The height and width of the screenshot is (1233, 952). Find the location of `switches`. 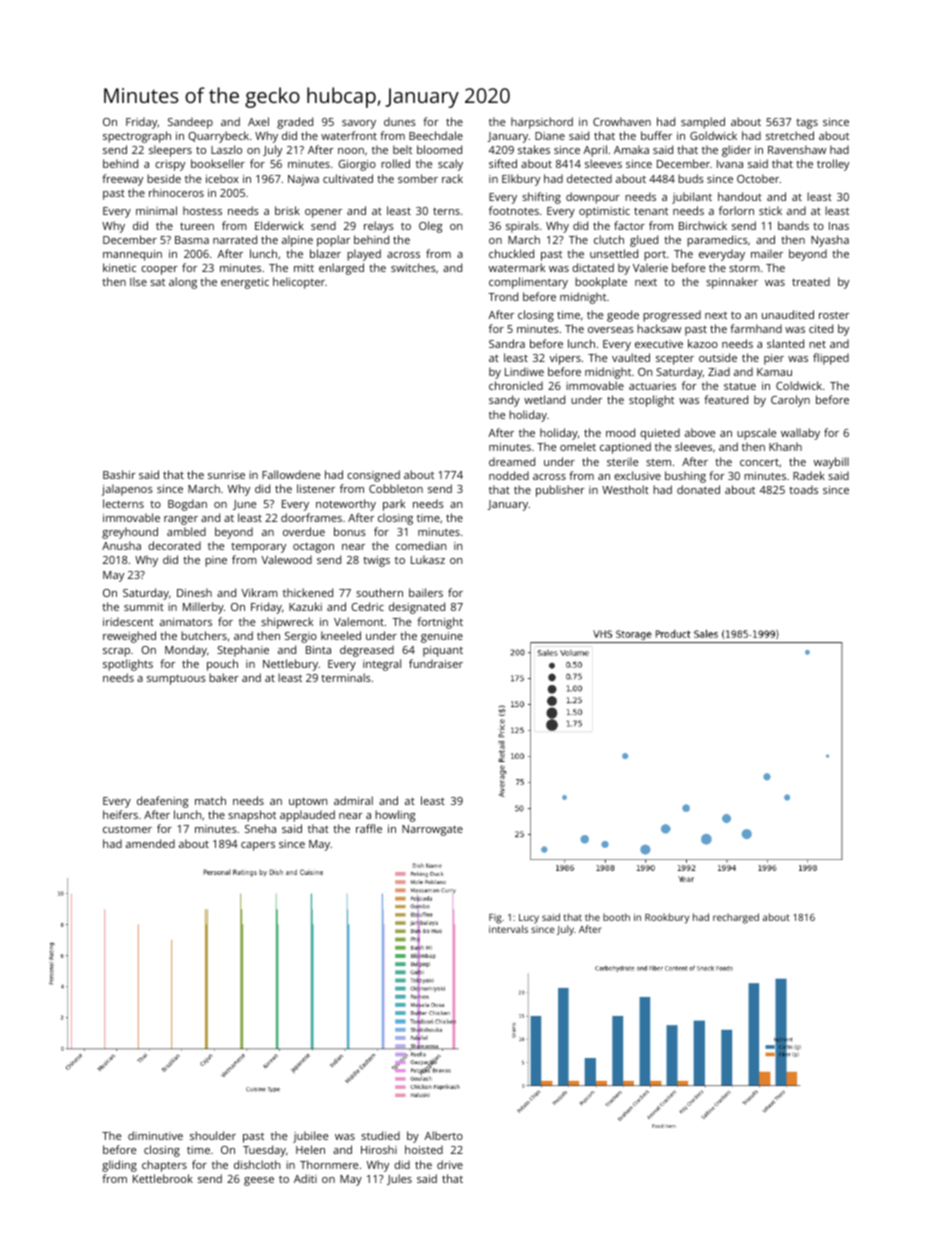

switches is located at coordinates (413, 267).
